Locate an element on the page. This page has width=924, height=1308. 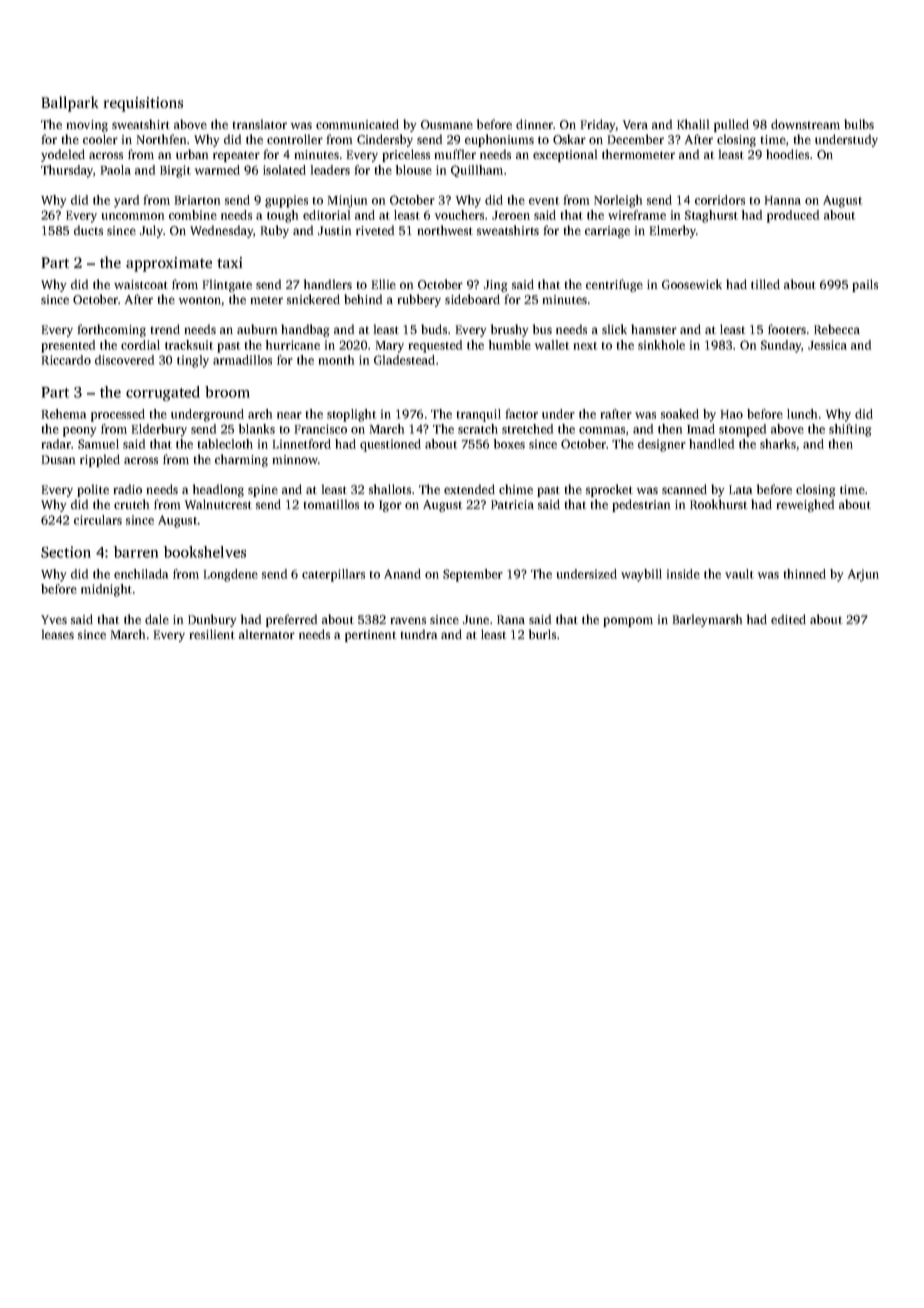
Dunbury is located at coordinates (212, 620).
